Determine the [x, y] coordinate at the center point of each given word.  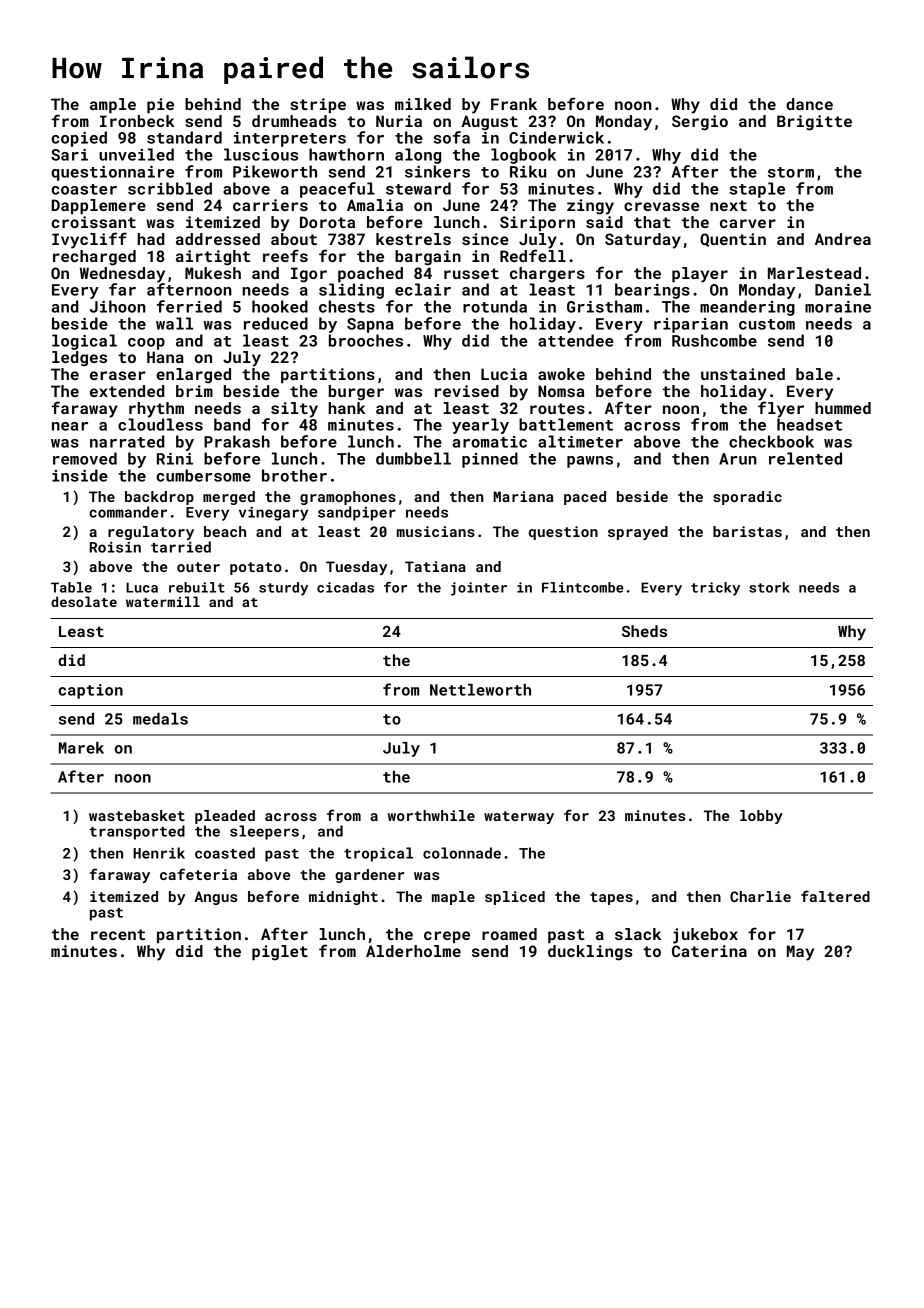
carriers [270, 205]
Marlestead [814, 273]
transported [137, 832]
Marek [81, 748]
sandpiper [357, 513]
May [800, 953]
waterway [519, 817]
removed [85, 458]
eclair [423, 289]
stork [769, 587]
